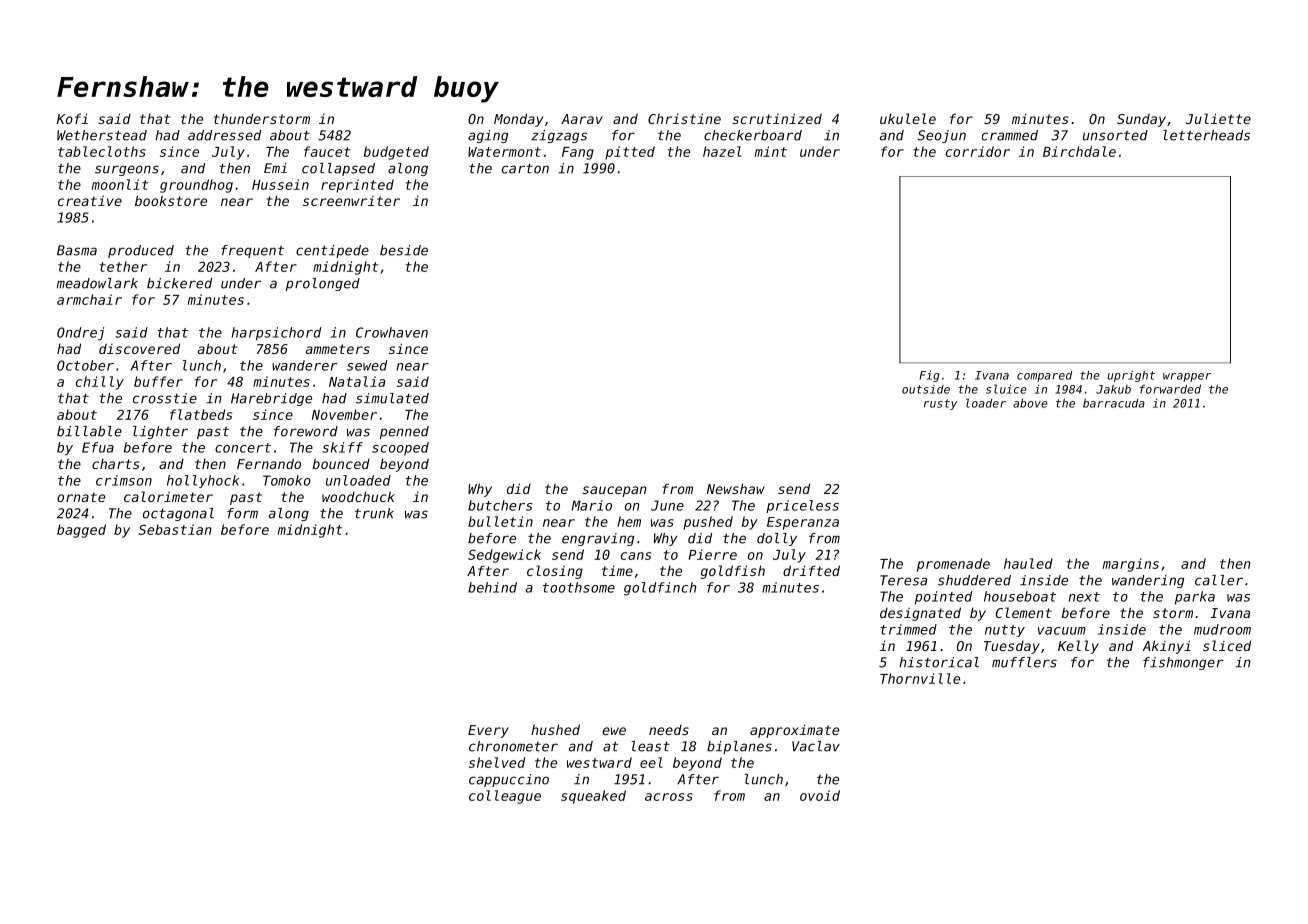 Image resolution: width=1308 pixels, height=924 pixels. I want to click on Sebastian, so click(175, 529).
